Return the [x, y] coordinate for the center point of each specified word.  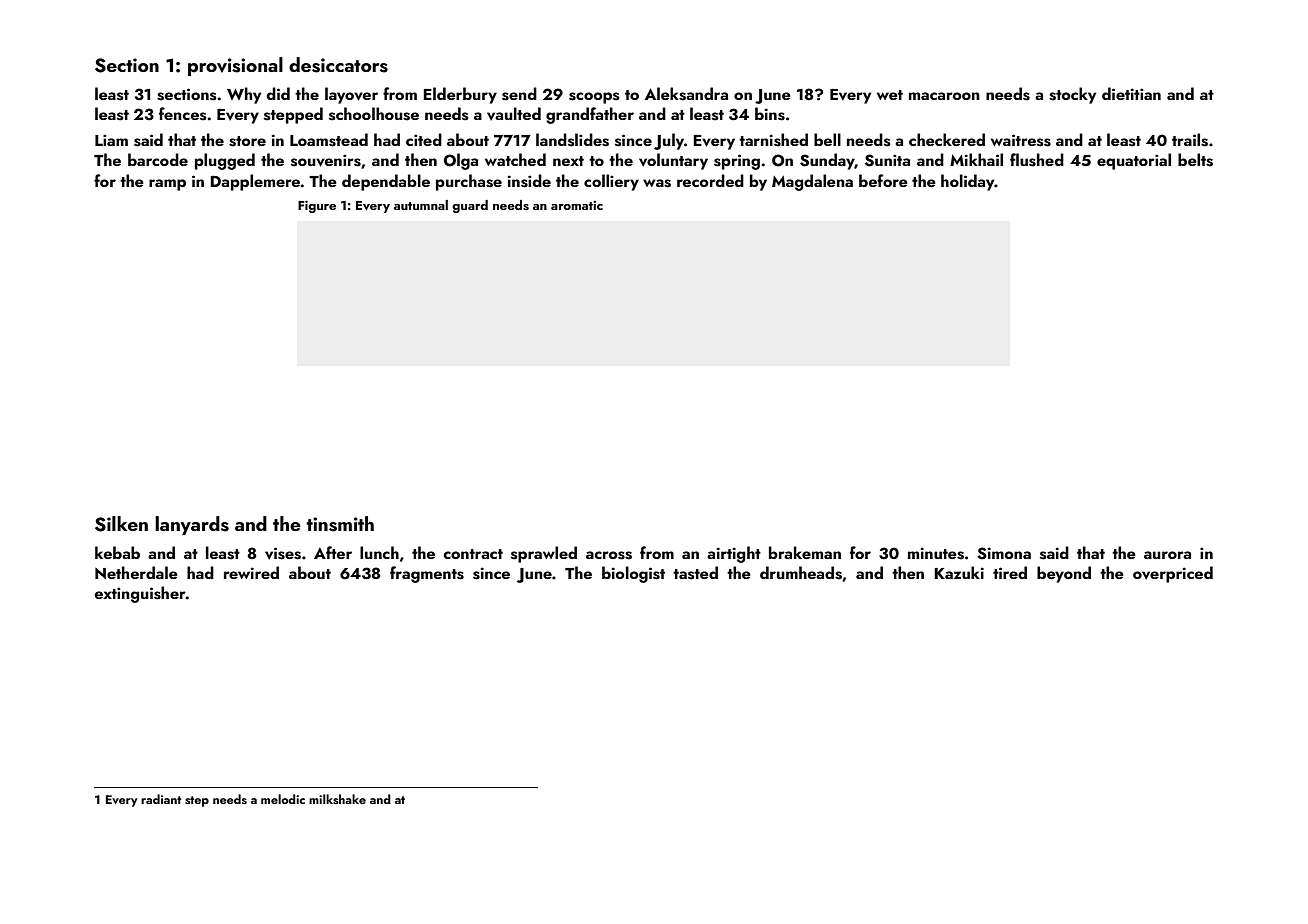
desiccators [338, 65]
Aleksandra [686, 94]
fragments [427, 574]
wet [890, 95]
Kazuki [959, 572]
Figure [317, 206]
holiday [968, 182]
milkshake [337, 799]
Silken [121, 524]
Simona [1004, 553]
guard [470, 206]
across [609, 555]
